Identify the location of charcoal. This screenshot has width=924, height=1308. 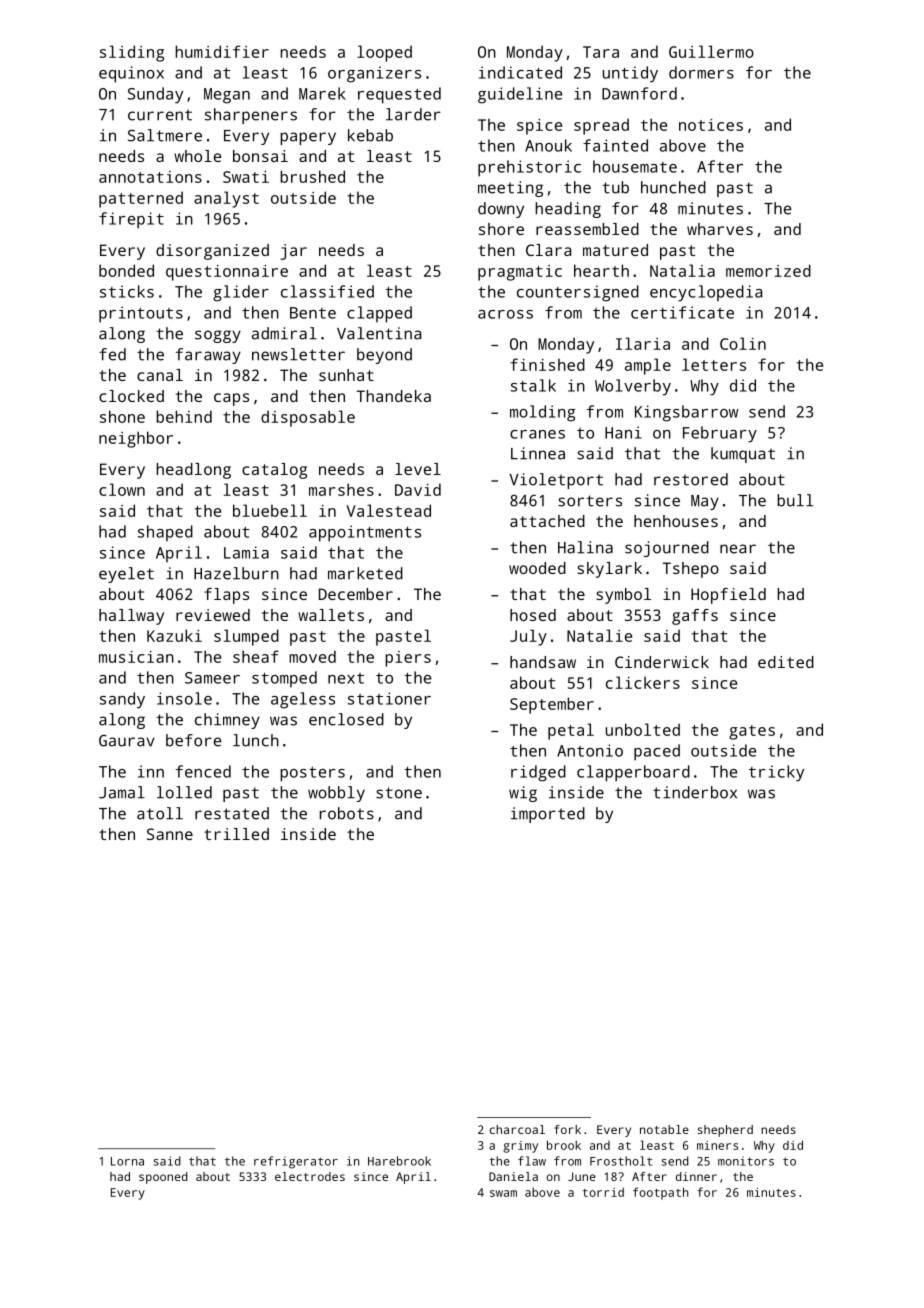
(517, 1129).
